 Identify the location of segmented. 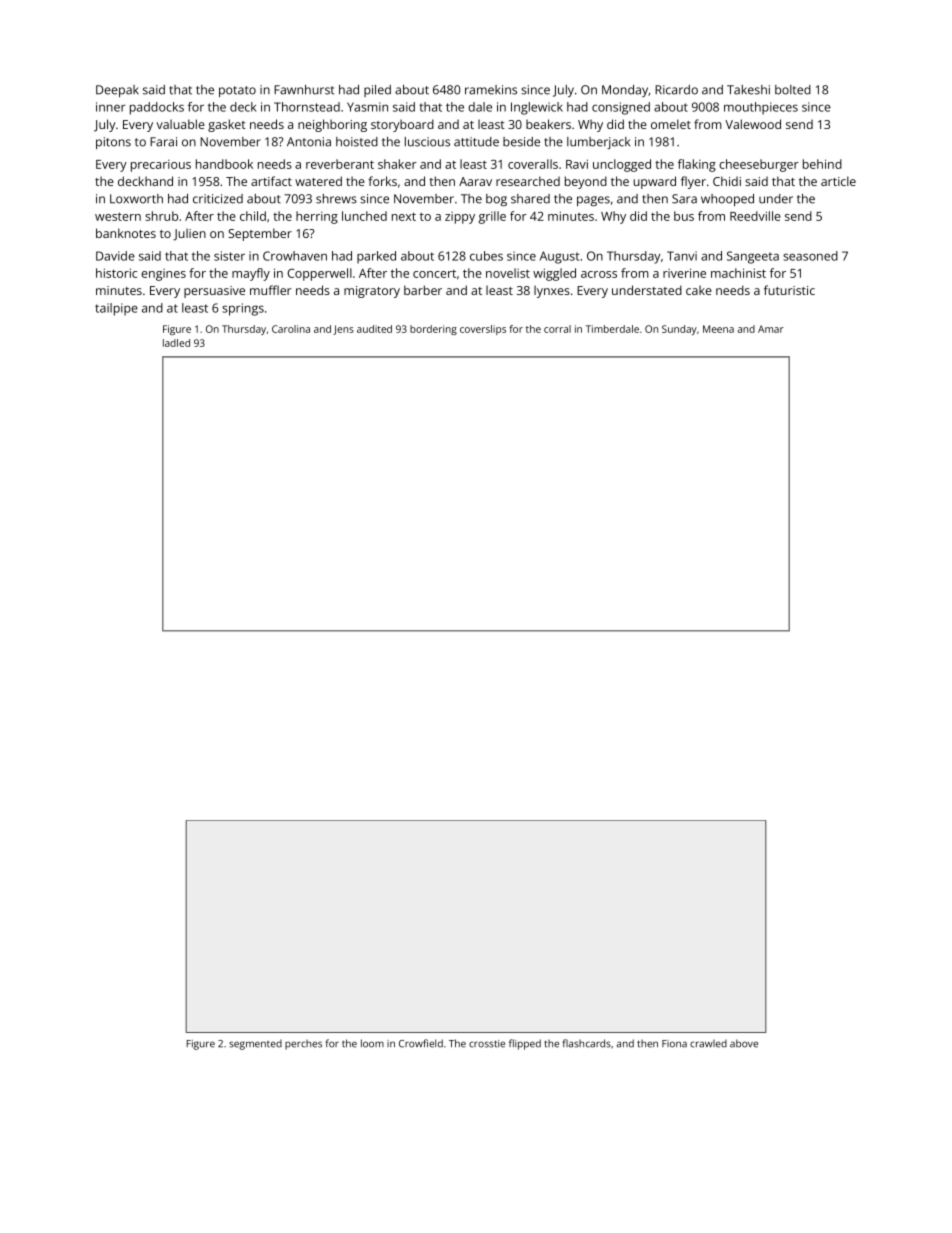
(255, 1045).
